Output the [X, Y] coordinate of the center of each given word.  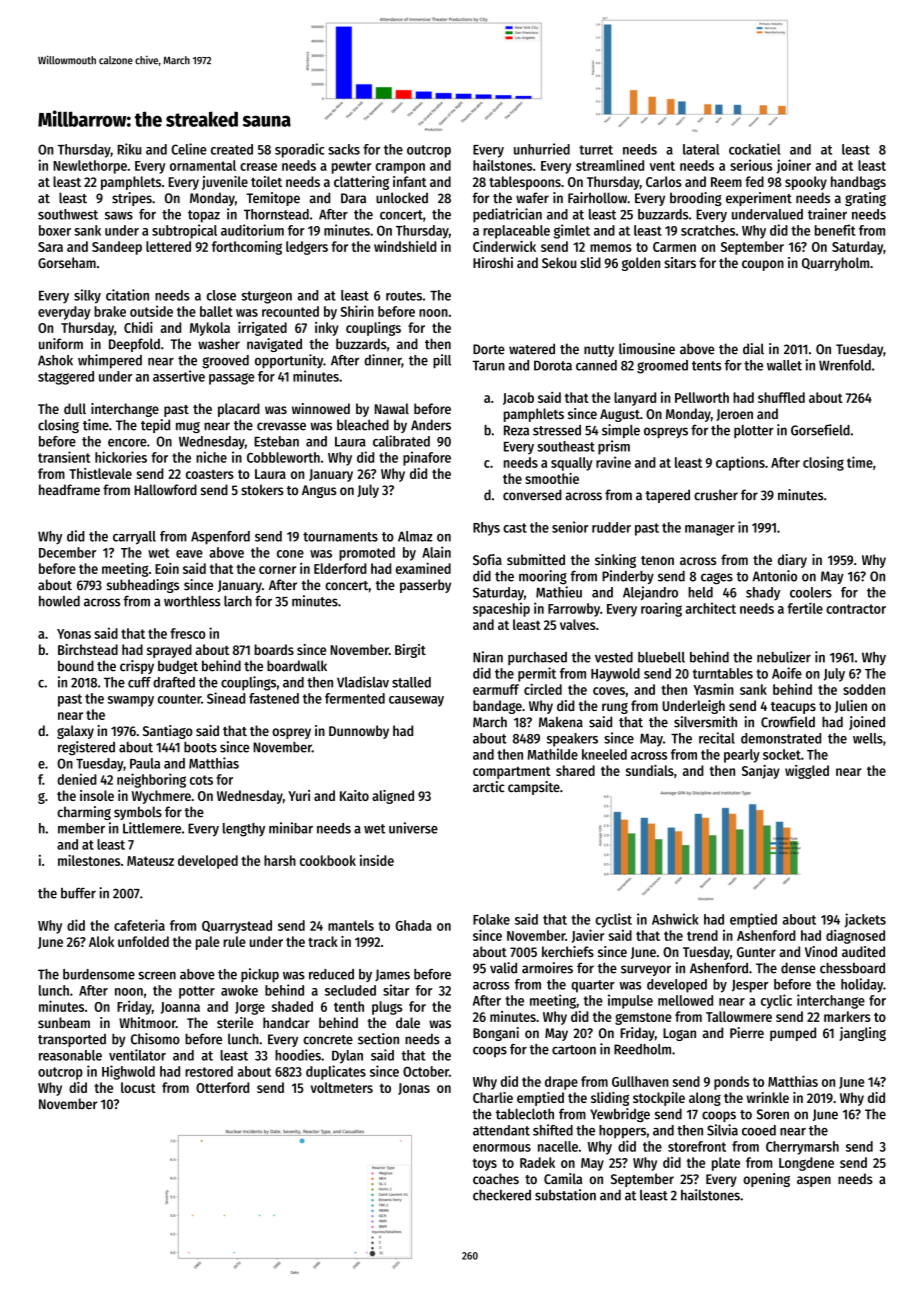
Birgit [410, 651]
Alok [101, 941]
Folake [491, 919]
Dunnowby [359, 732]
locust [138, 1087]
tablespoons [525, 183]
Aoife [787, 673]
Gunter [756, 952]
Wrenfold [845, 365]
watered [532, 349]
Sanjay [761, 772]
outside [151, 311]
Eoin [167, 568]
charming [84, 813]
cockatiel [754, 149]
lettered [168, 246]
